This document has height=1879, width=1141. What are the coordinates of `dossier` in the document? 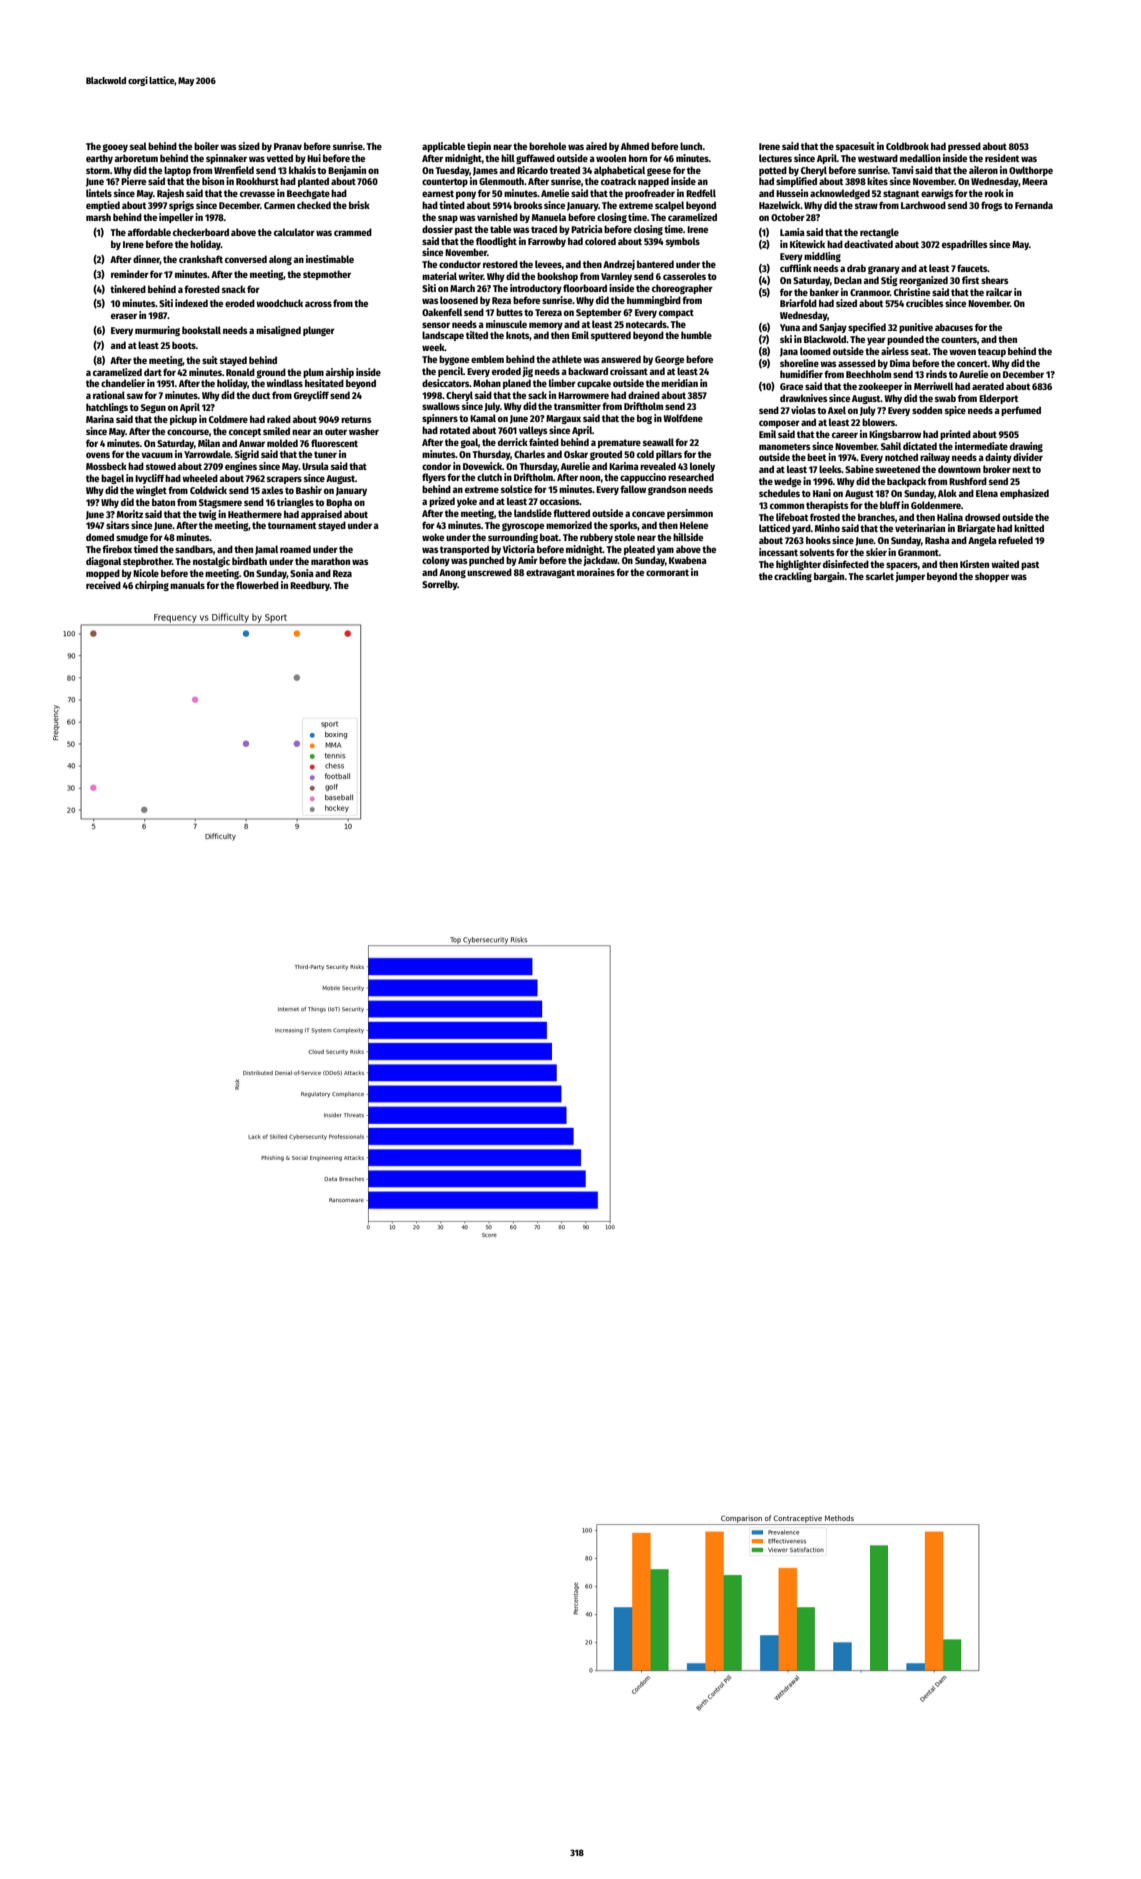 It's located at (437, 229).
